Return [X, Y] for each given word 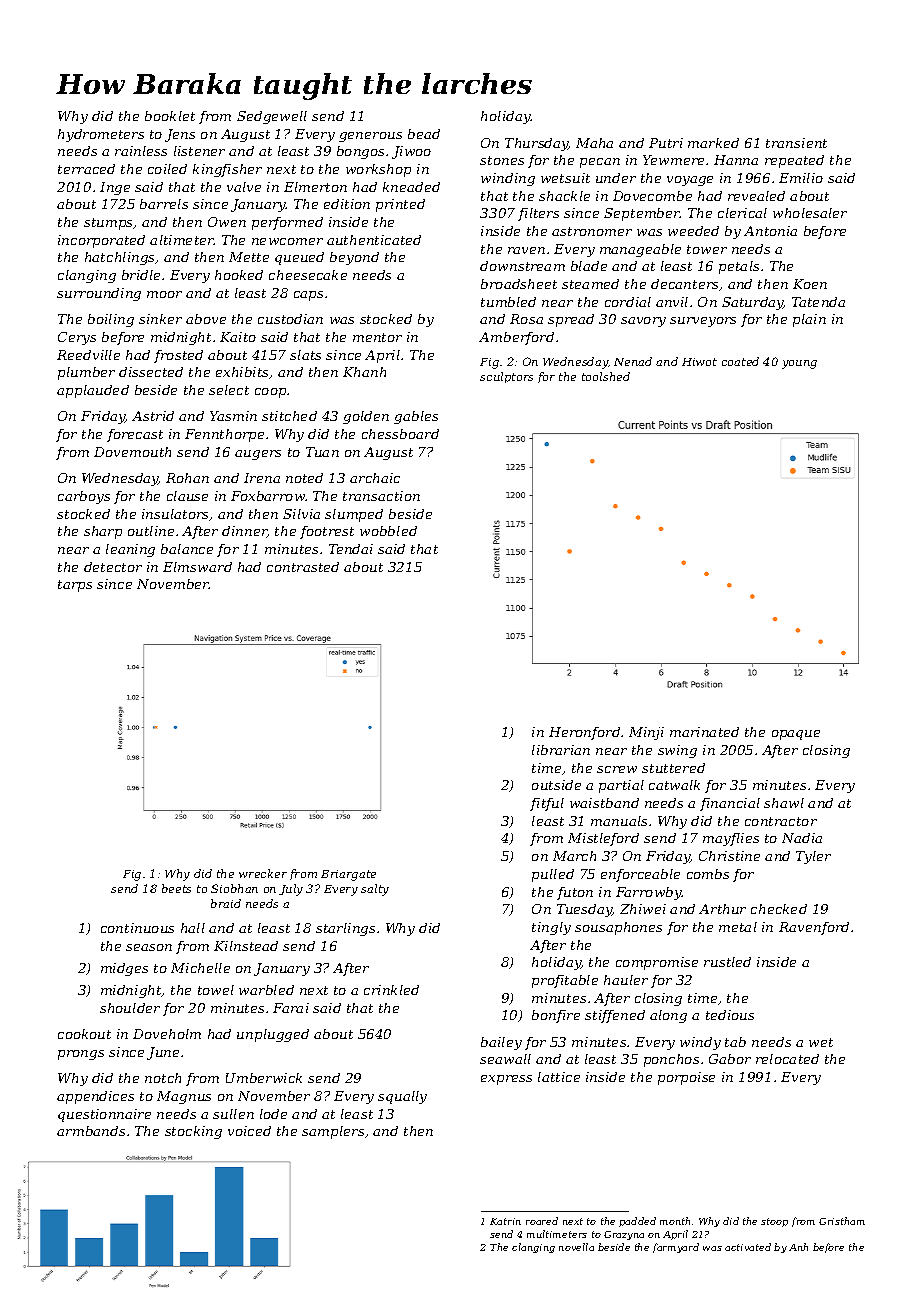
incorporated [101, 241]
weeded [693, 231]
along [668, 1016]
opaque [796, 735]
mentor [377, 337]
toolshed [606, 376]
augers [258, 455]
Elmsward [197, 567]
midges [124, 969]
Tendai [351, 549]
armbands [91, 1131]
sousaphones [618, 928]
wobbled [388, 531]
